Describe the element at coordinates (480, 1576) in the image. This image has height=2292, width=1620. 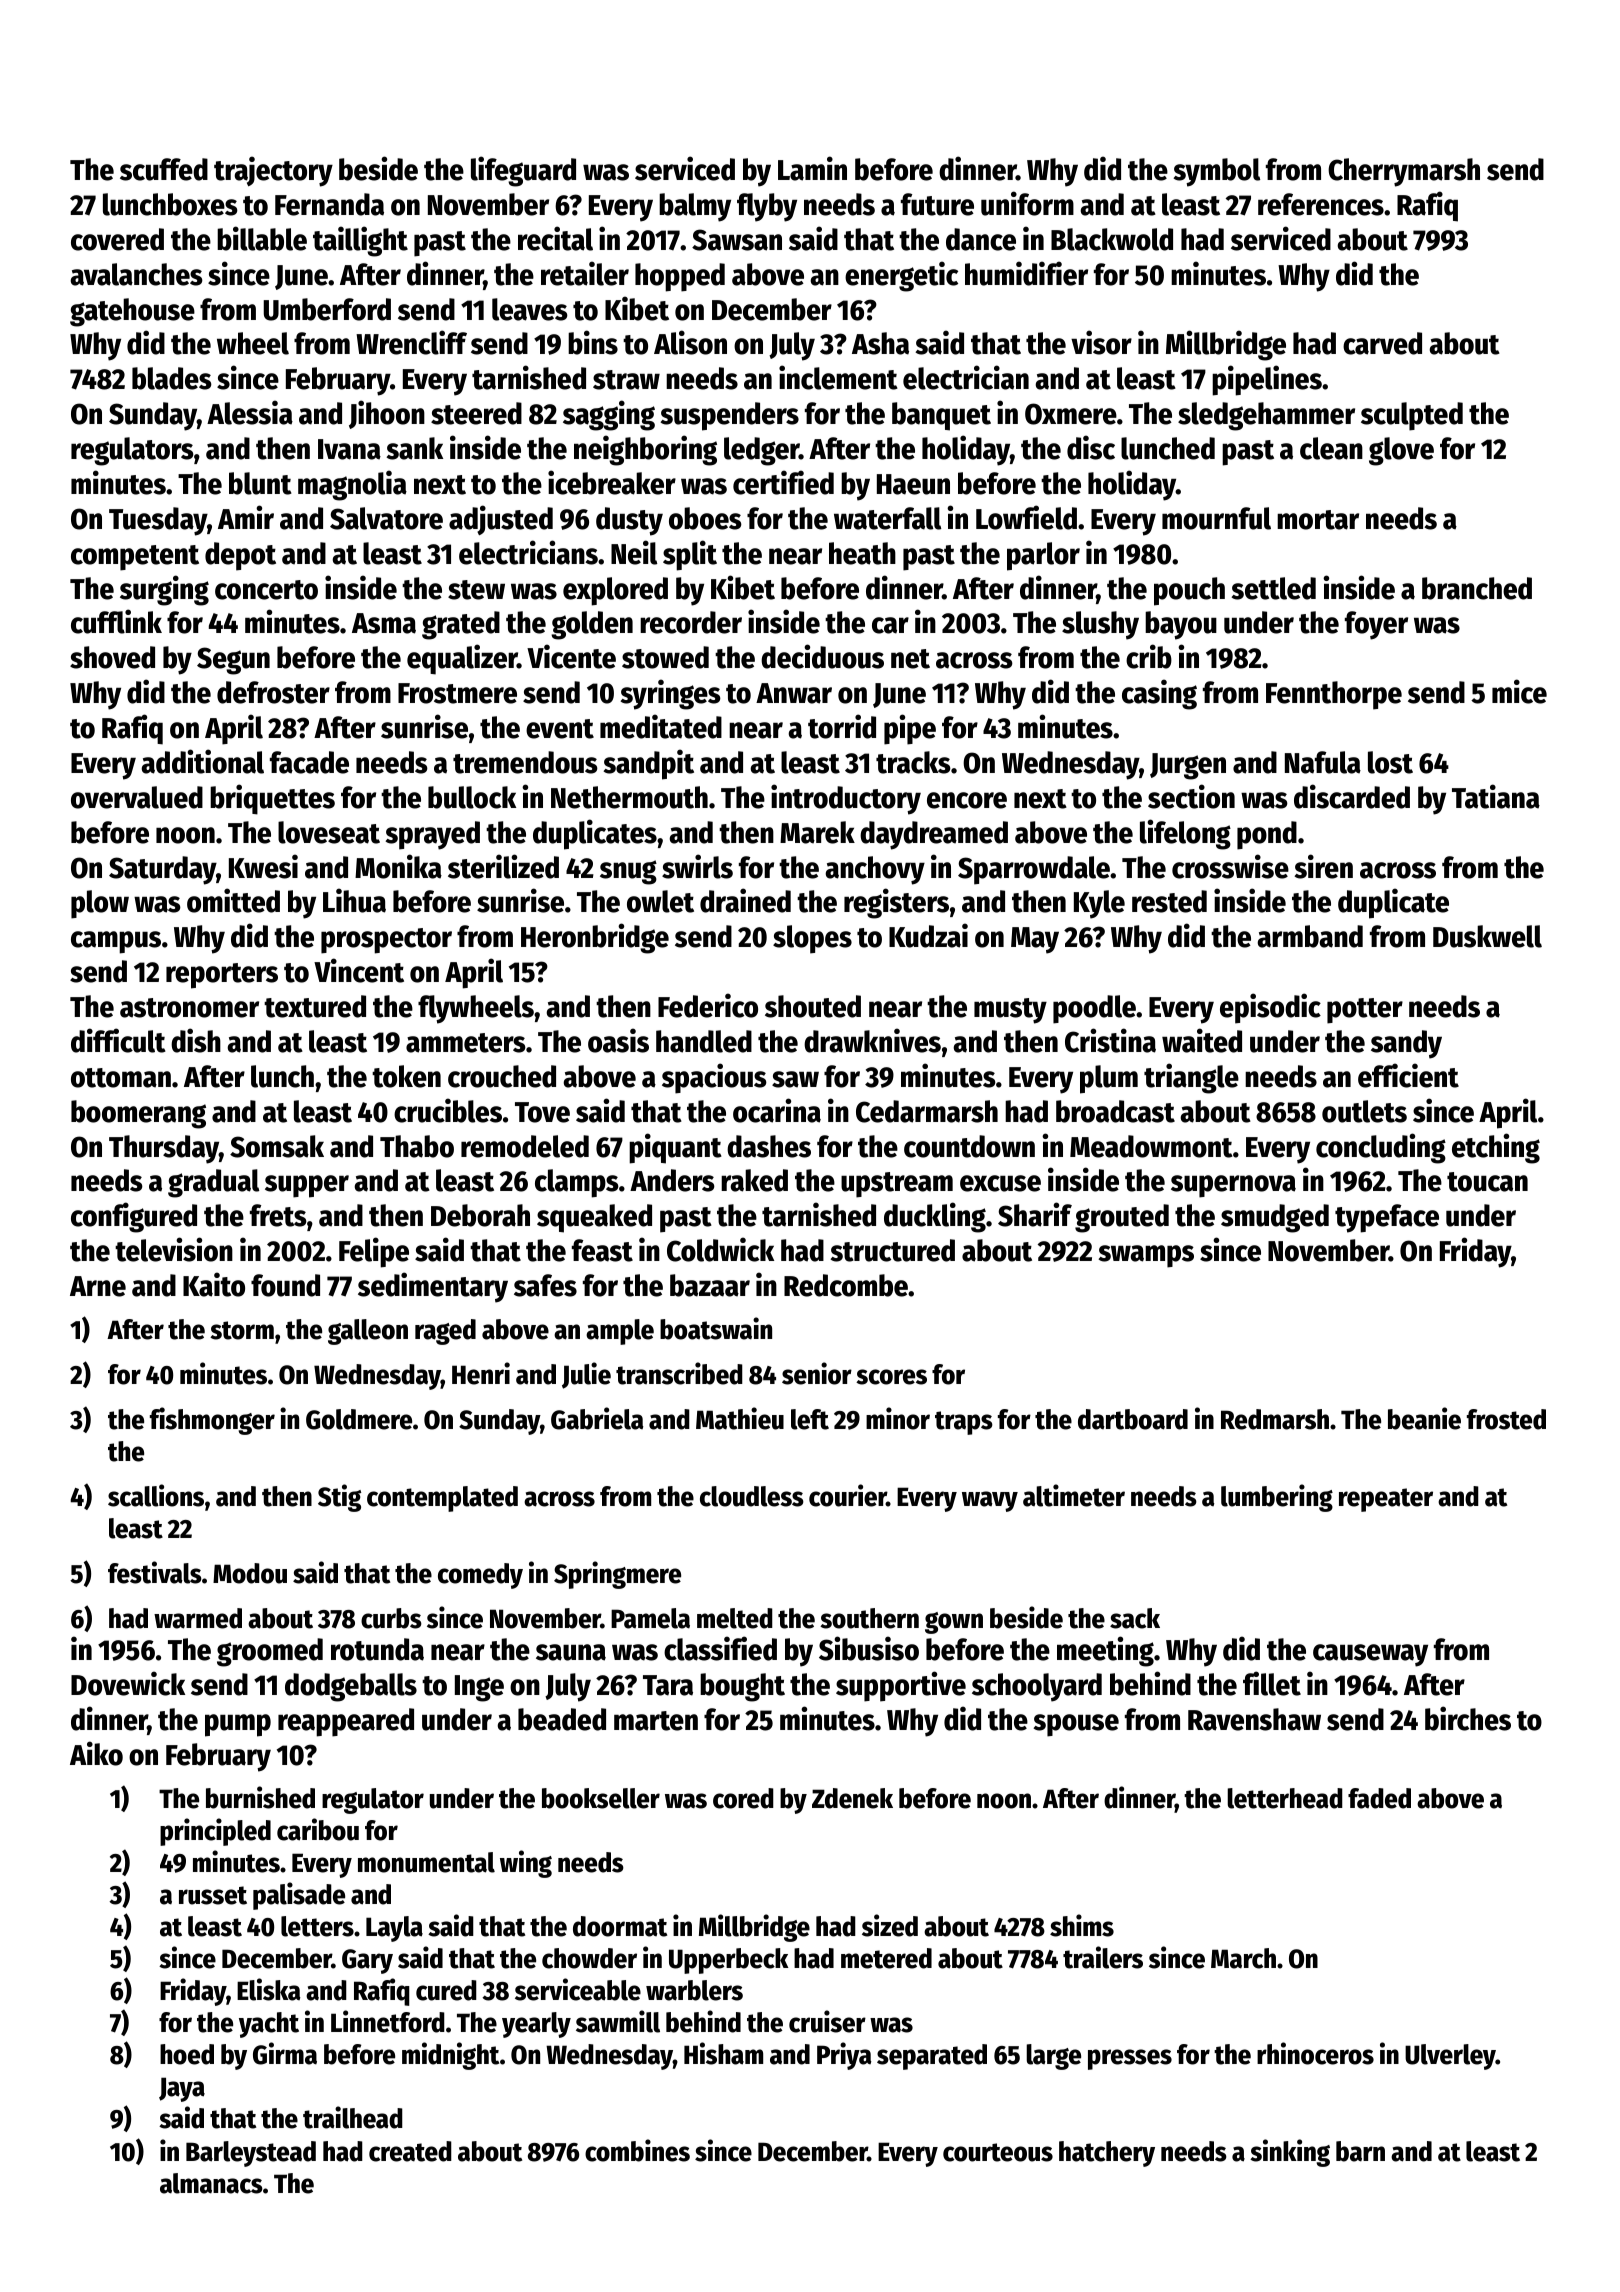
I see `comedy` at that location.
